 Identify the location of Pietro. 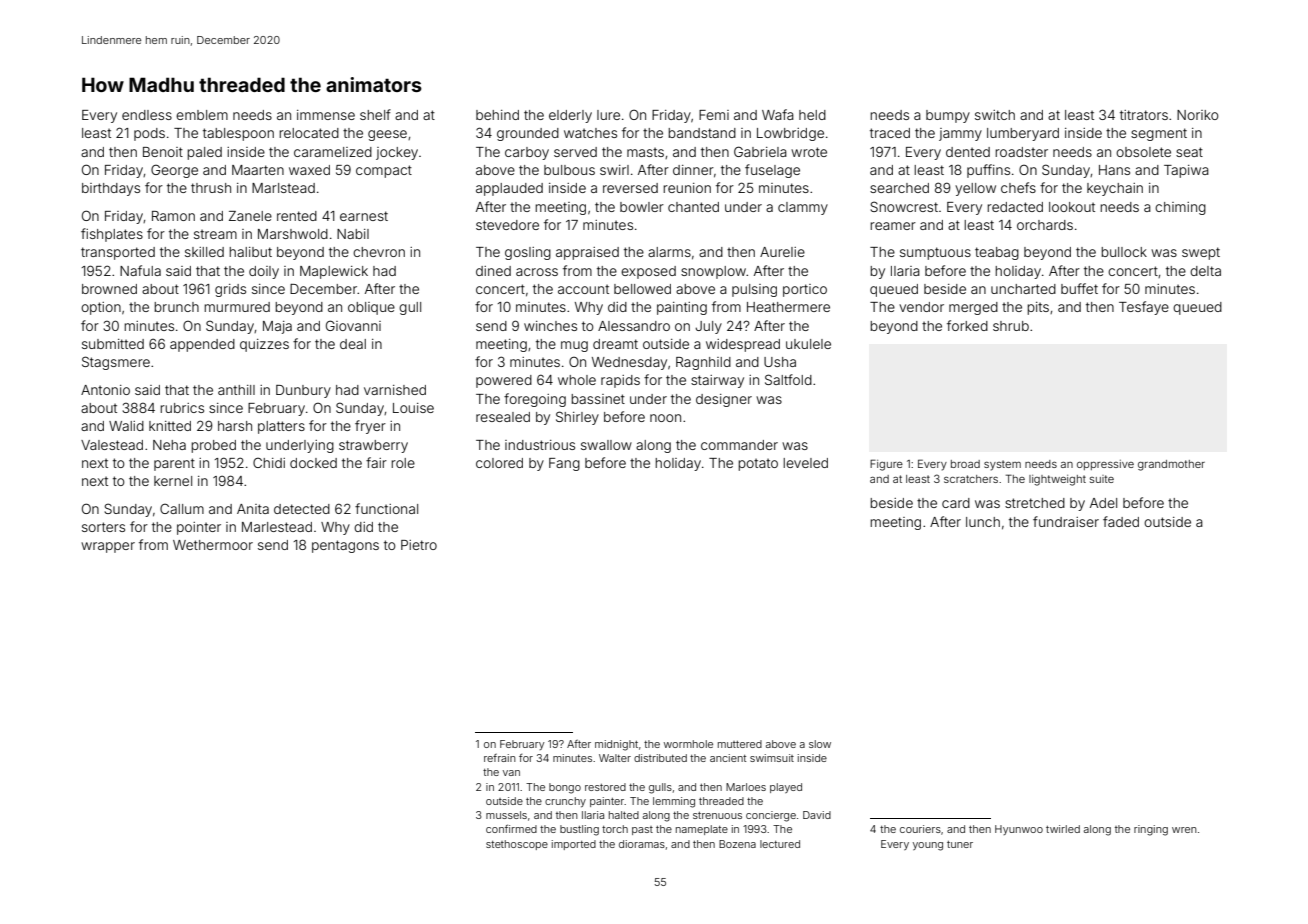
(419, 545).
